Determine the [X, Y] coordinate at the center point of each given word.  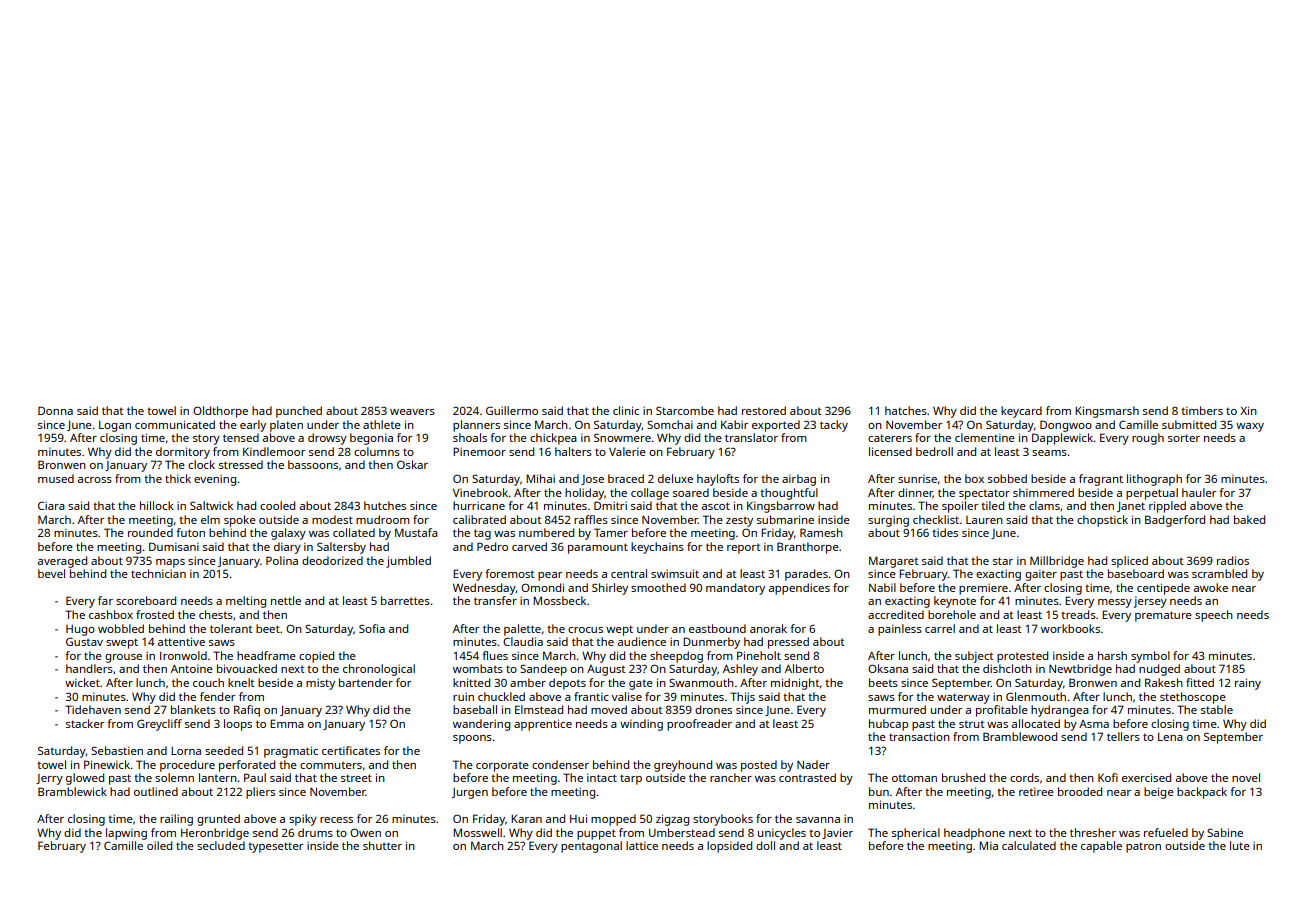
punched [299, 412]
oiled [159, 845]
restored [764, 410]
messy [1115, 603]
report [744, 549]
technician [158, 573]
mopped [613, 820]
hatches [906, 410]
